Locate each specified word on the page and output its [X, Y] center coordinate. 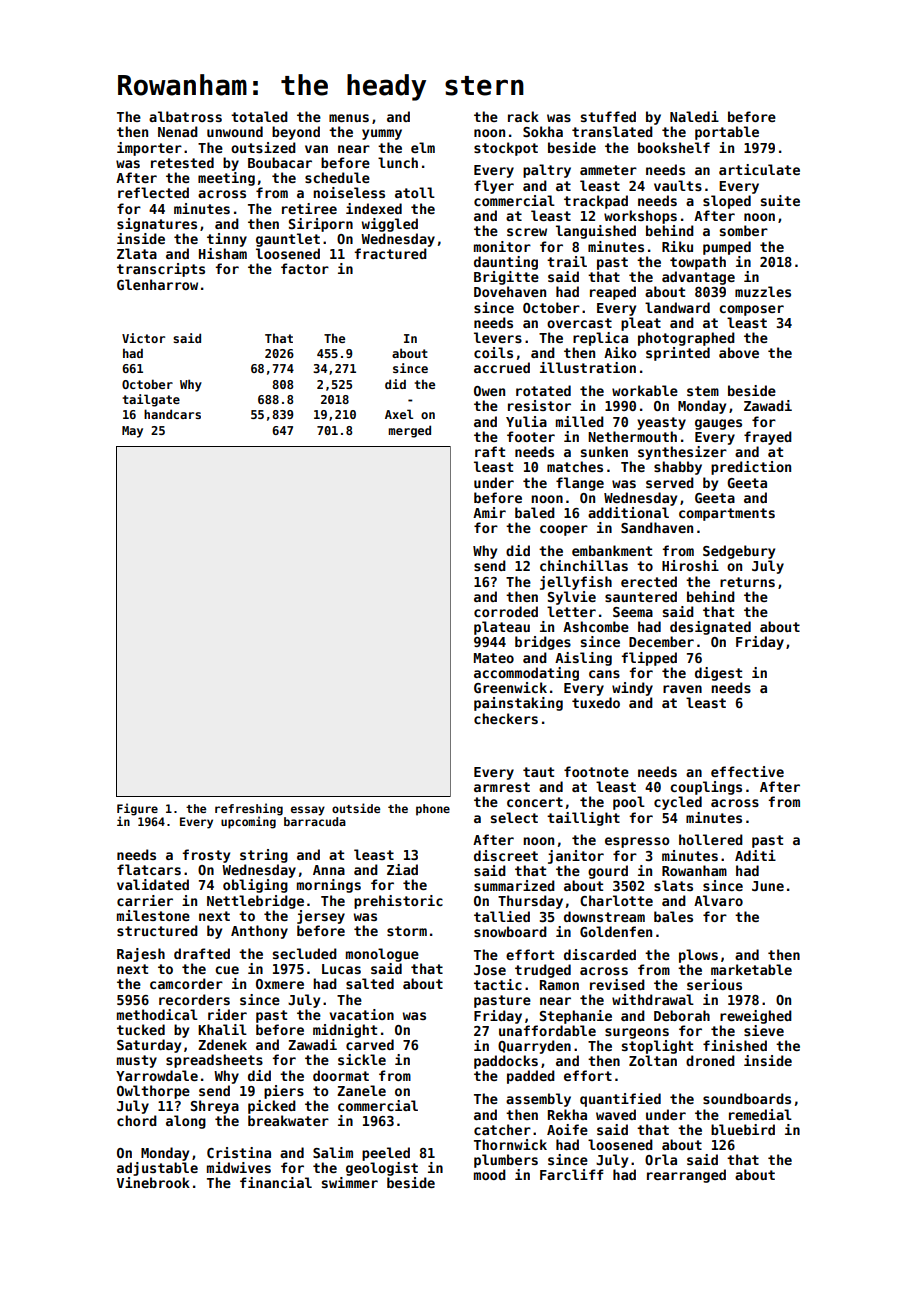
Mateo [494, 658]
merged [409, 431]
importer [149, 149]
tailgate [151, 400]
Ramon [559, 985]
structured [157, 930]
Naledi [694, 116]
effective [747, 771]
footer [531, 436]
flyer [494, 187]
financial [276, 1182]
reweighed [756, 1017]
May [132, 432]
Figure [137, 809]
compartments [727, 514]
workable [645, 390]
